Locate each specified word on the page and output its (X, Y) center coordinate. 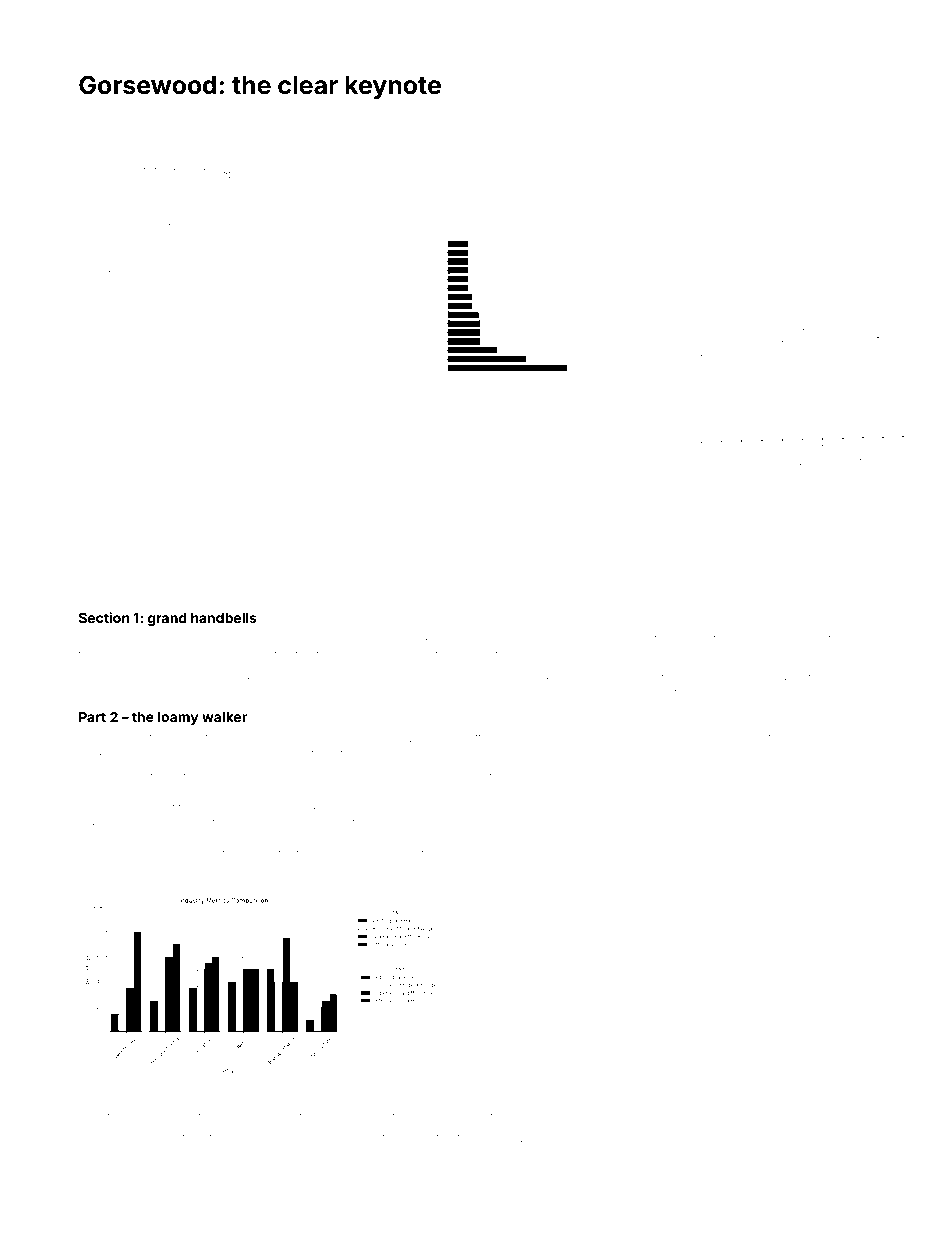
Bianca (556, 1094)
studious (690, 877)
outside (834, 639)
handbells (224, 618)
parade (126, 1095)
